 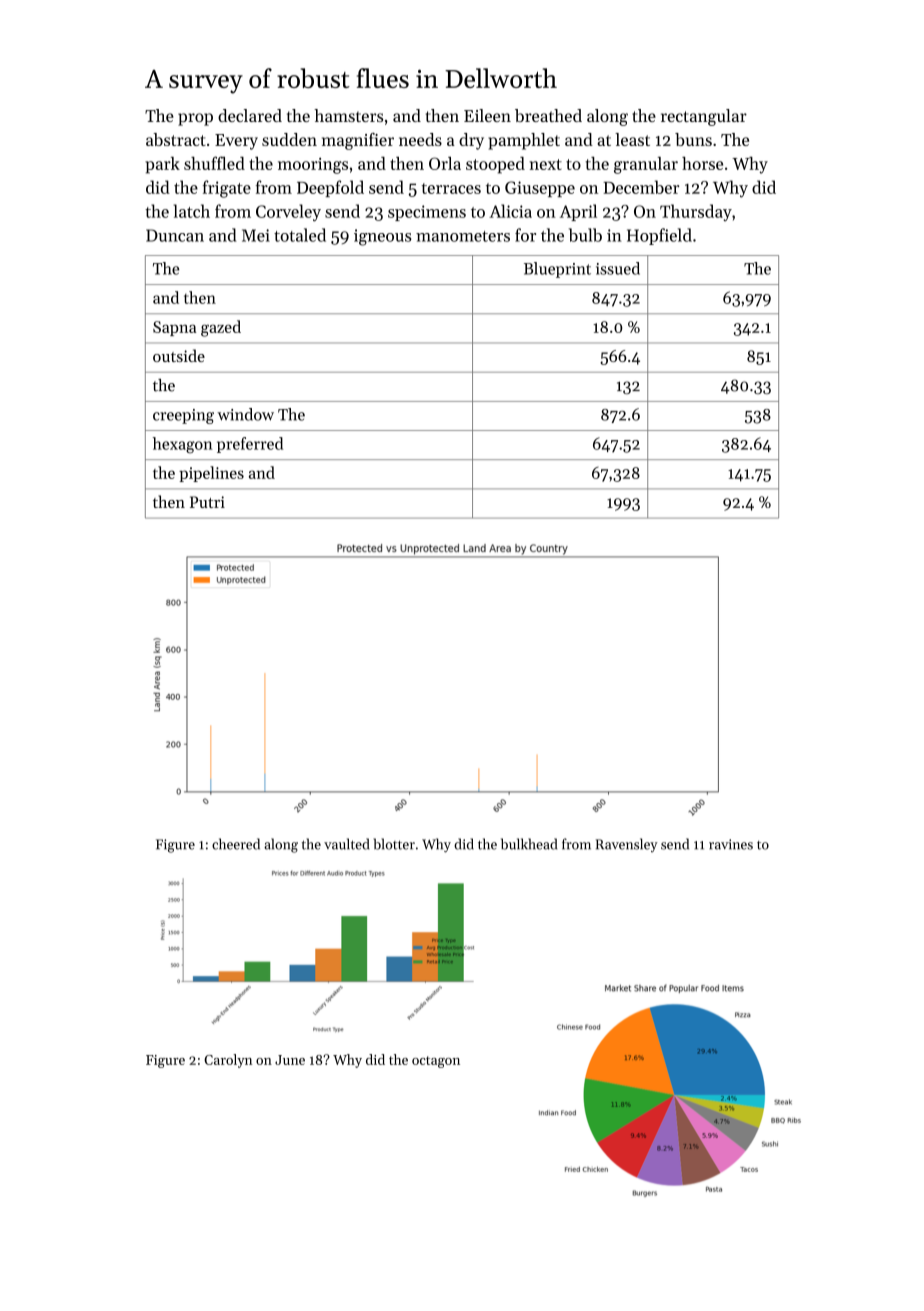 What do you see at coordinates (557, 270) in the screenshot?
I see `Blueprint` at bounding box center [557, 270].
